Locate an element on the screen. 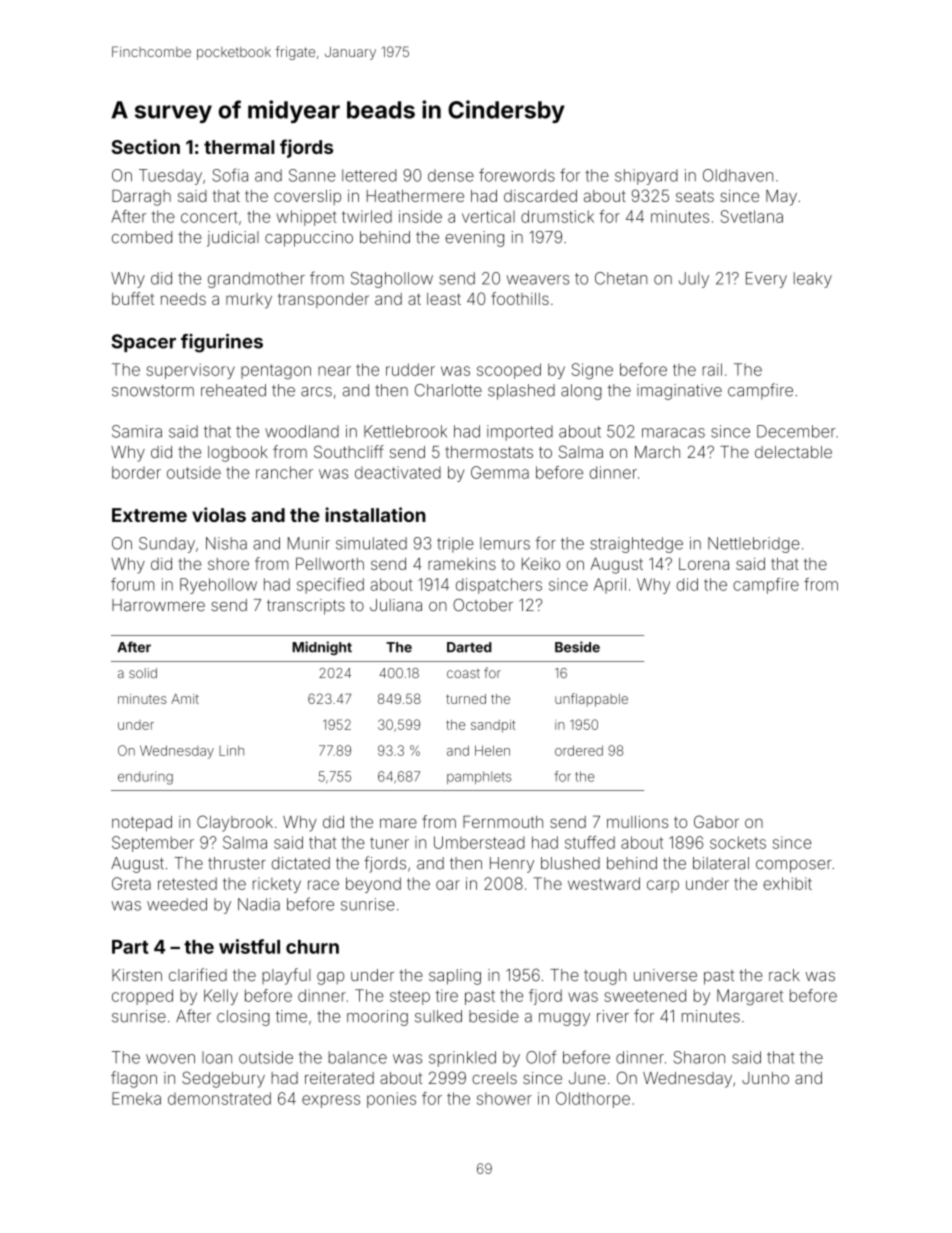 The image size is (952, 1233). least is located at coordinates (444, 299).
